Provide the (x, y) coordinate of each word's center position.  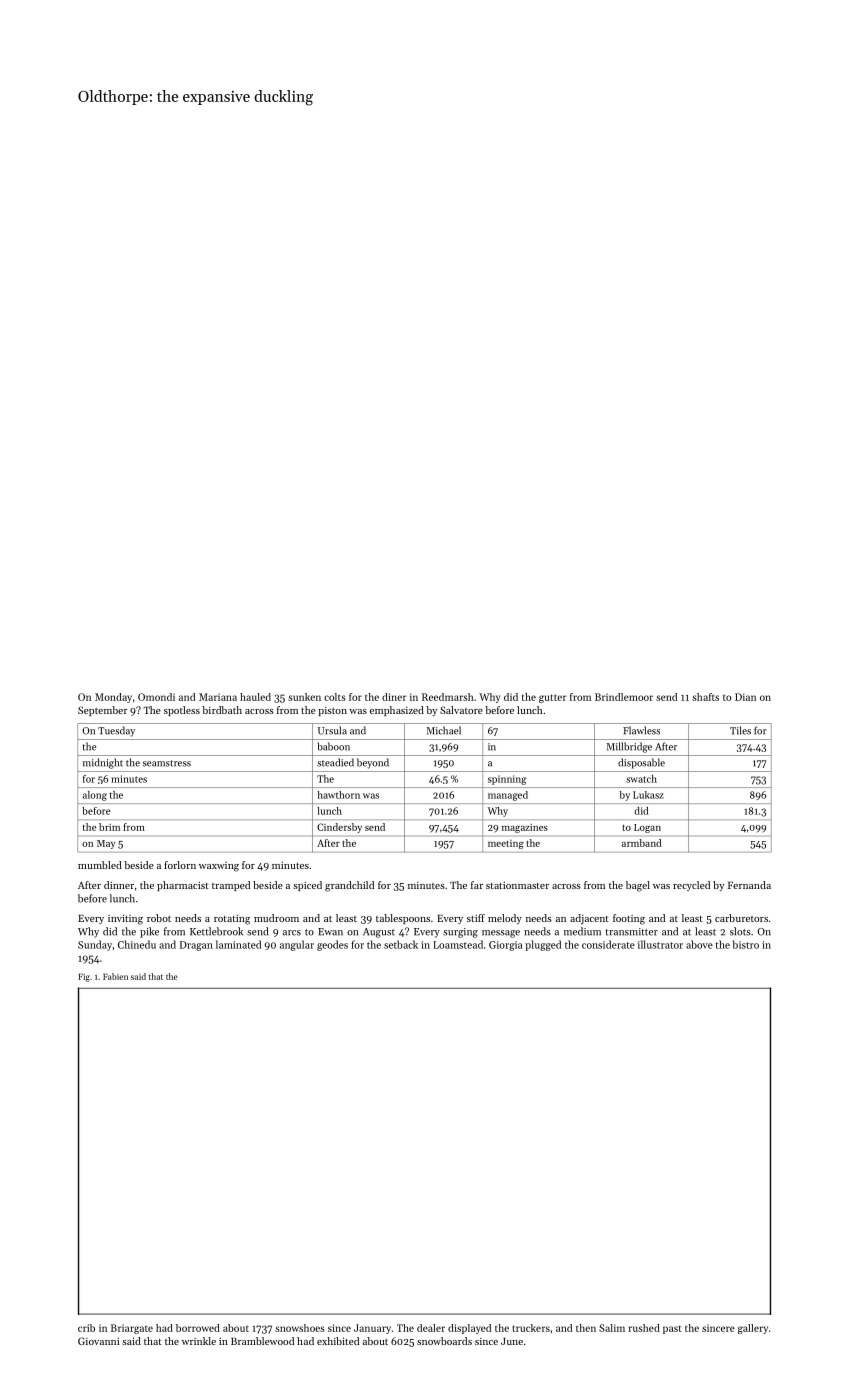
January (372, 1329)
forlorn (180, 865)
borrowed (198, 1328)
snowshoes (300, 1328)
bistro (746, 944)
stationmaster (517, 885)
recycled (691, 886)
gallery (753, 1329)
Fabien (115, 976)
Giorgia (505, 946)
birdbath (222, 710)
